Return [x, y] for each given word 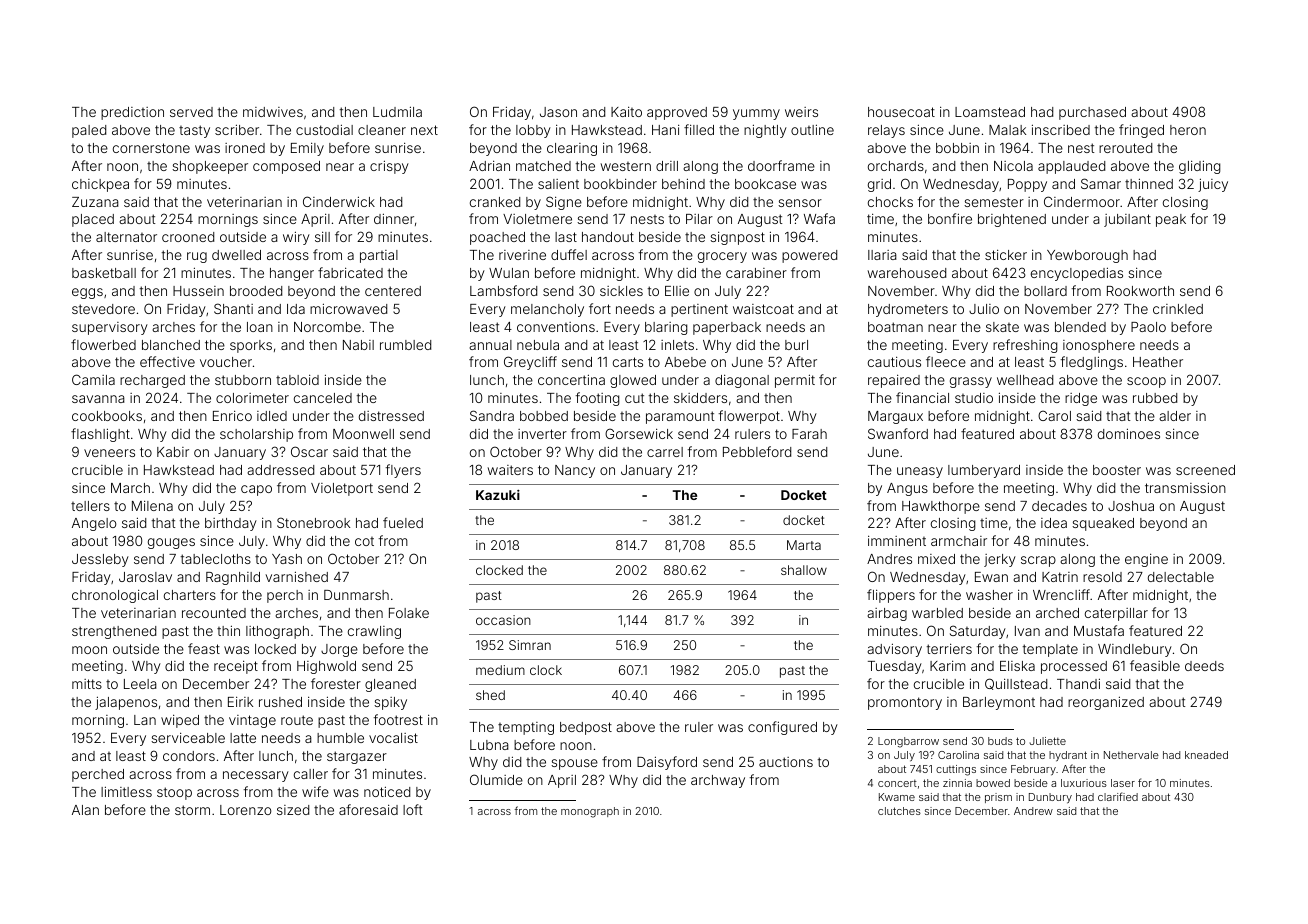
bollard [1045, 291]
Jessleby [100, 560]
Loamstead [990, 112]
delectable [1181, 577]
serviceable [188, 737]
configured [782, 728]
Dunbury [1050, 798]
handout [608, 237]
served [191, 112]
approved [677, 113]
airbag [887, 614]
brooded [256, 291]
